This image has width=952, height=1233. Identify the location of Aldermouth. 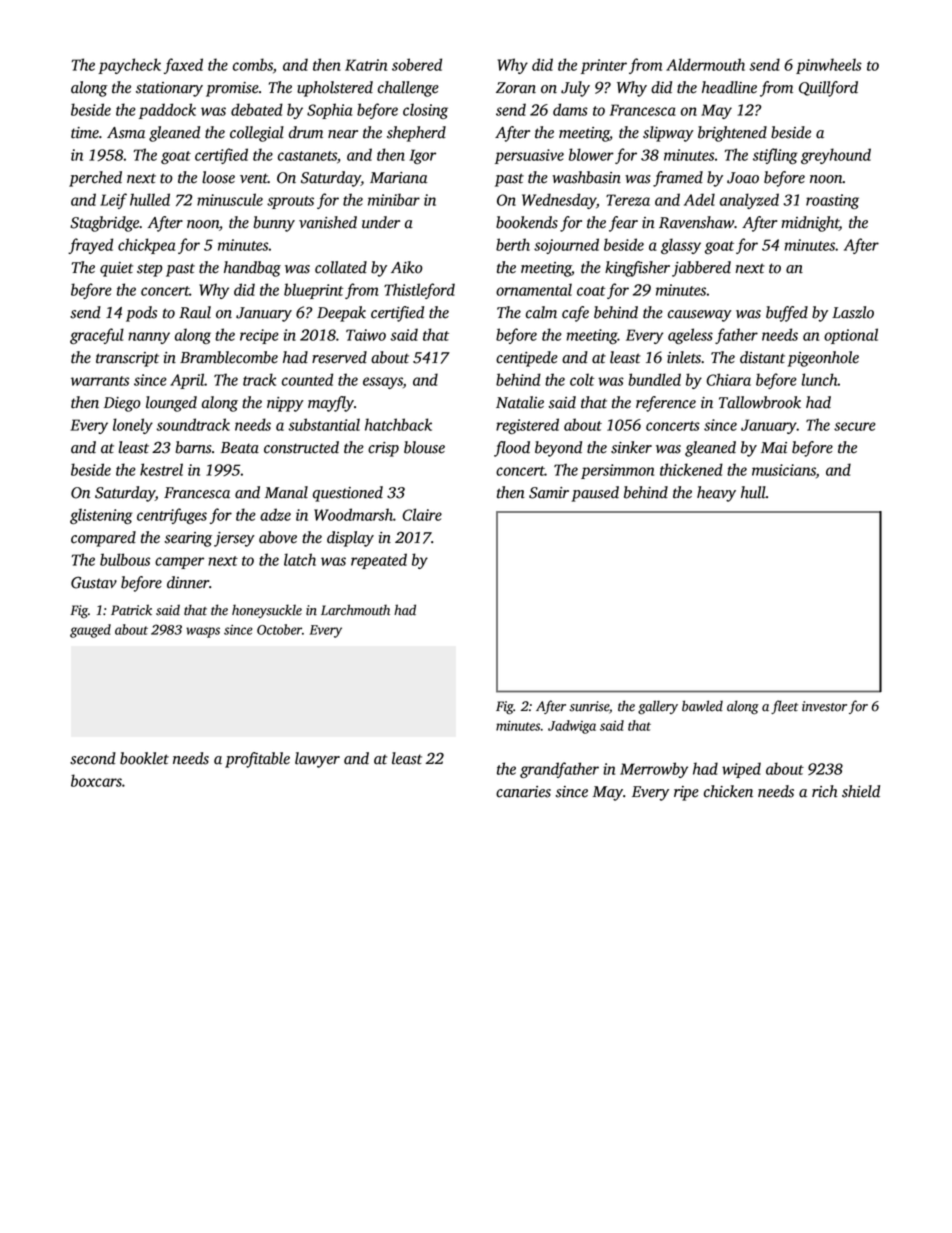
(705, 64).
